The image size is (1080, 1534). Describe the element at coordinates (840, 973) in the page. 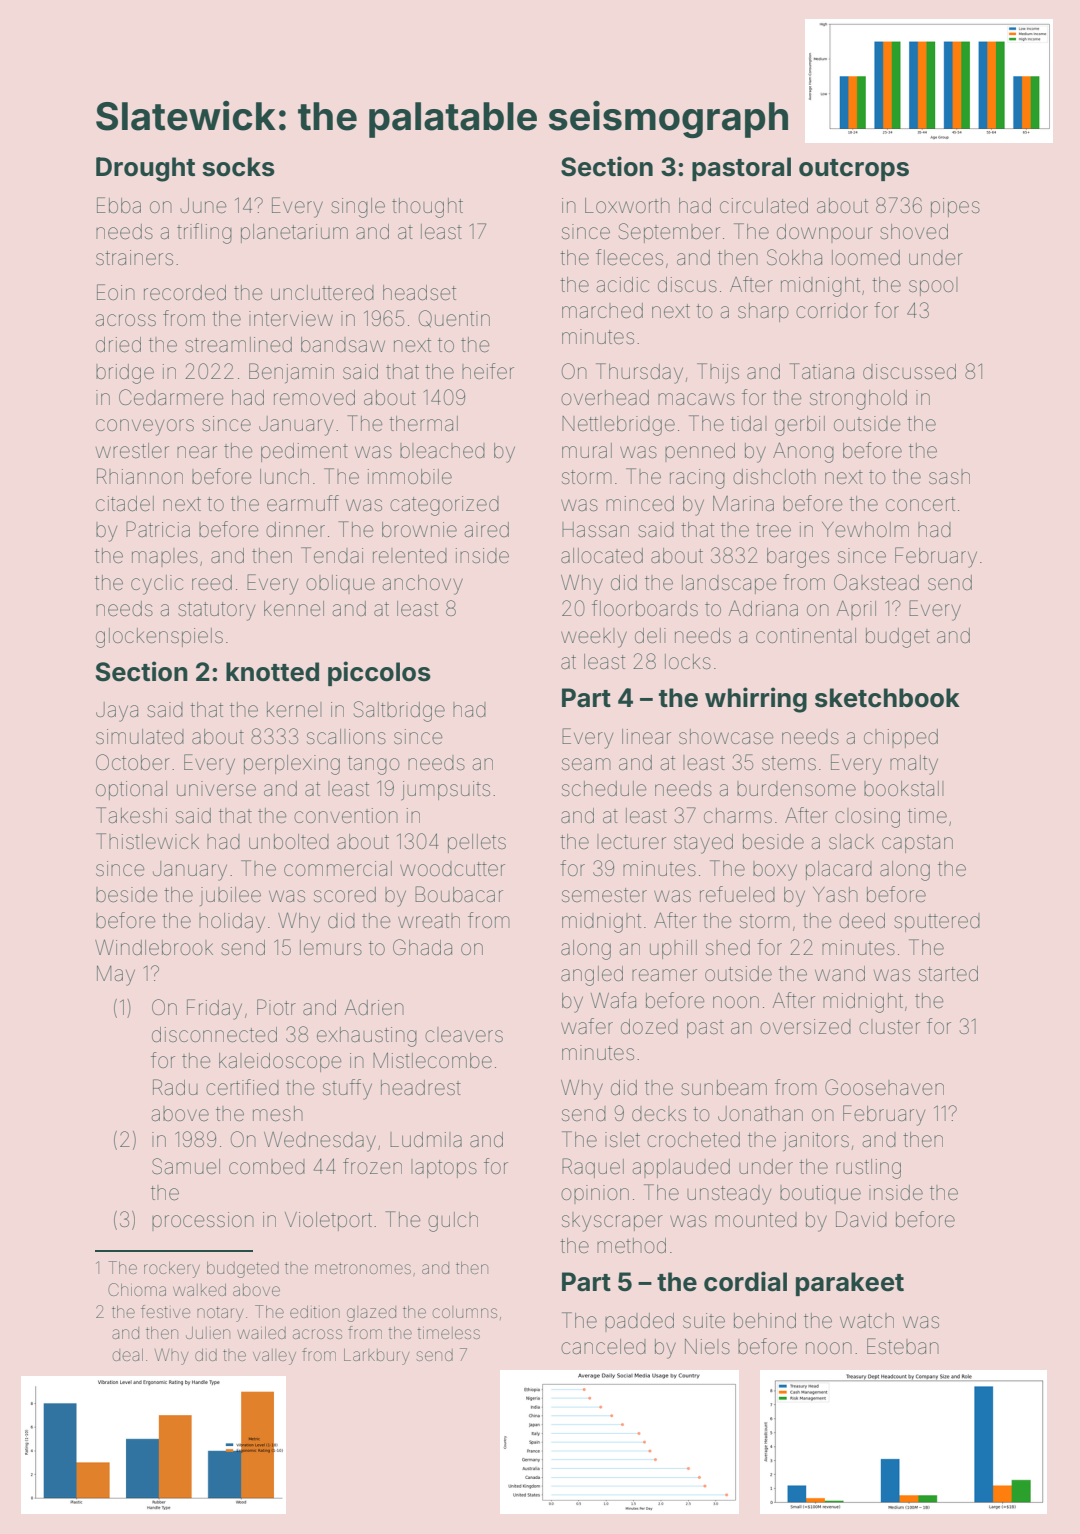

I see `wand` at that location.
